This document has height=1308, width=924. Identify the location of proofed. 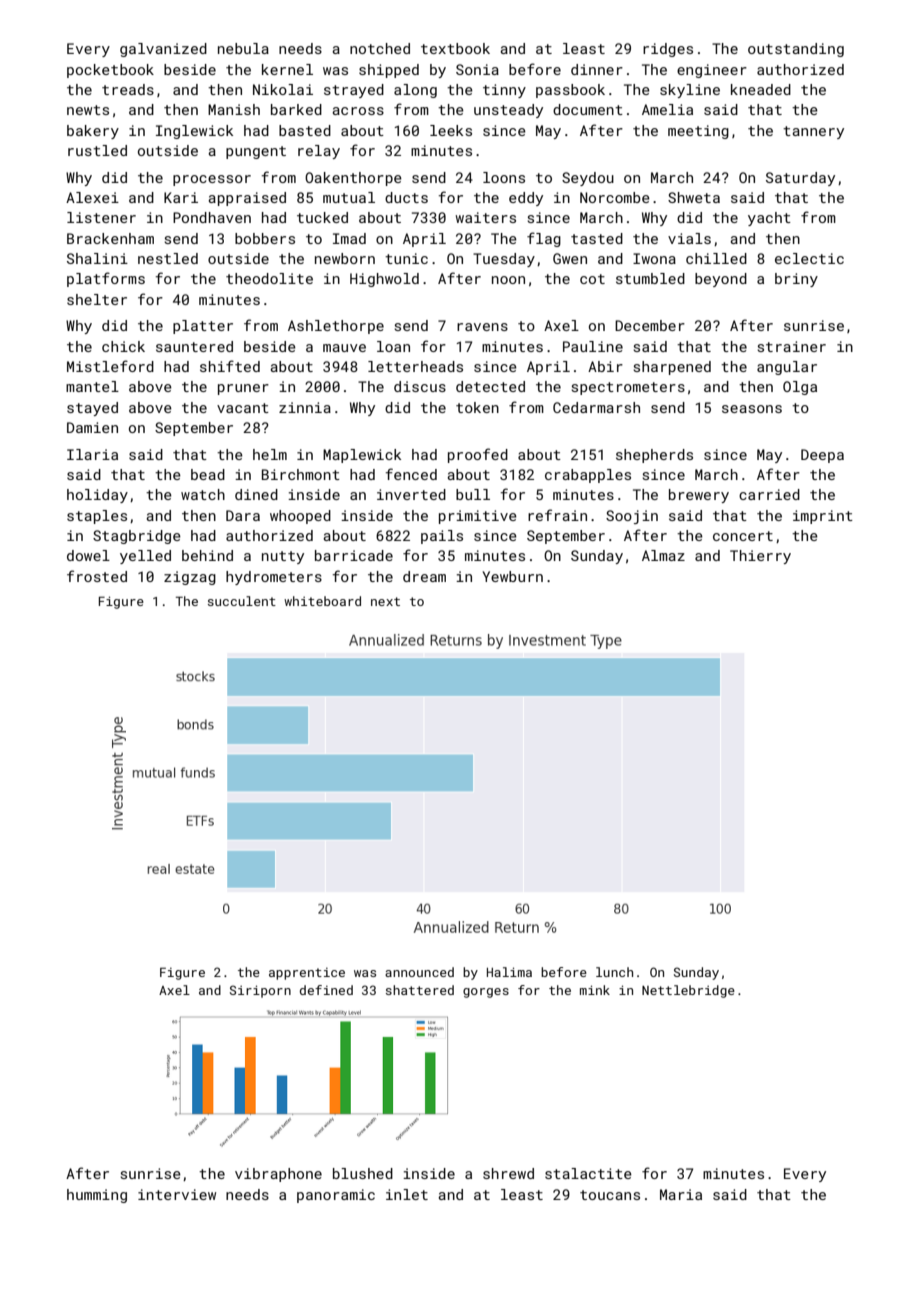
(478, 455).
